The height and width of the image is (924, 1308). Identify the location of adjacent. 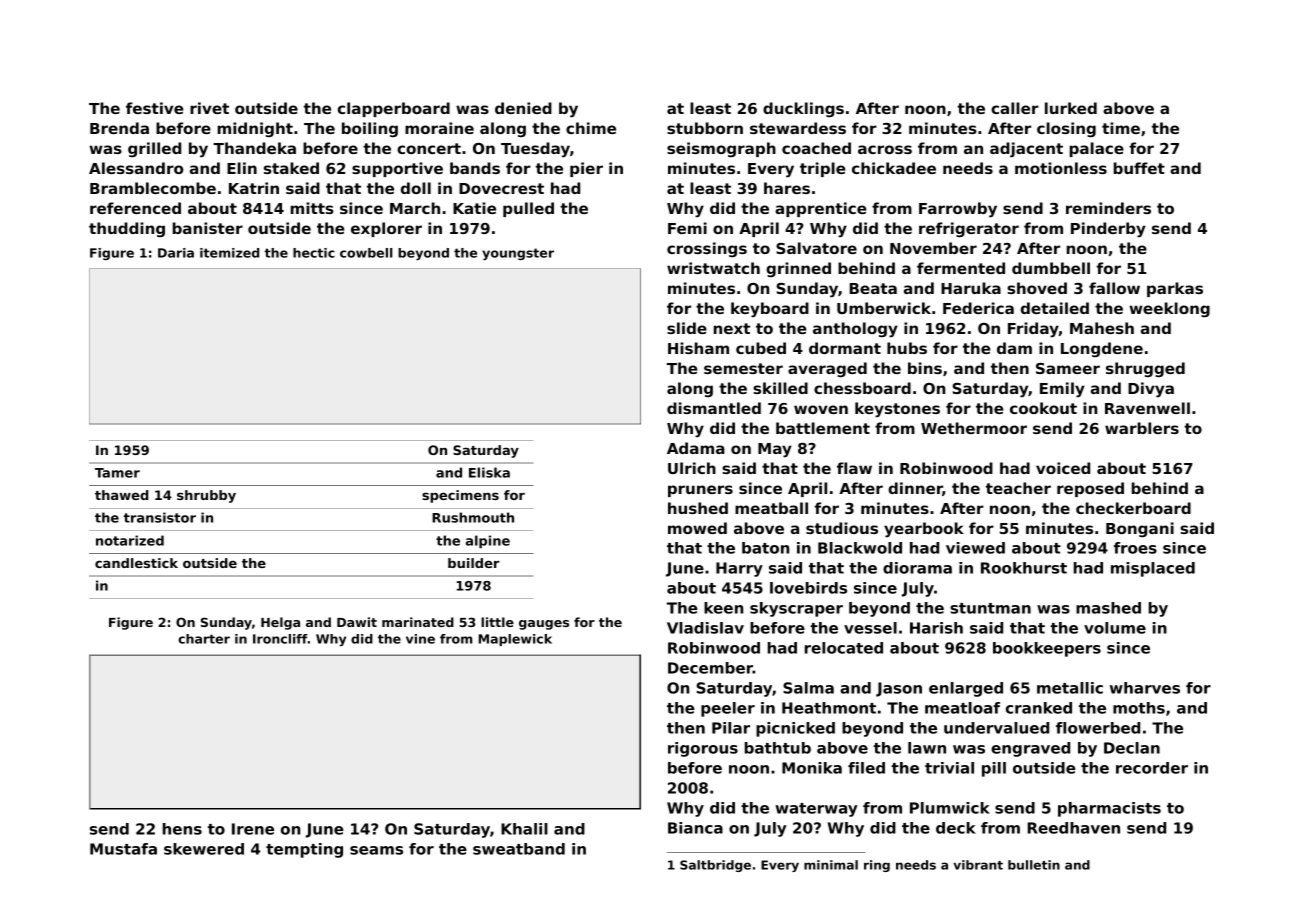
(1026, 150).
